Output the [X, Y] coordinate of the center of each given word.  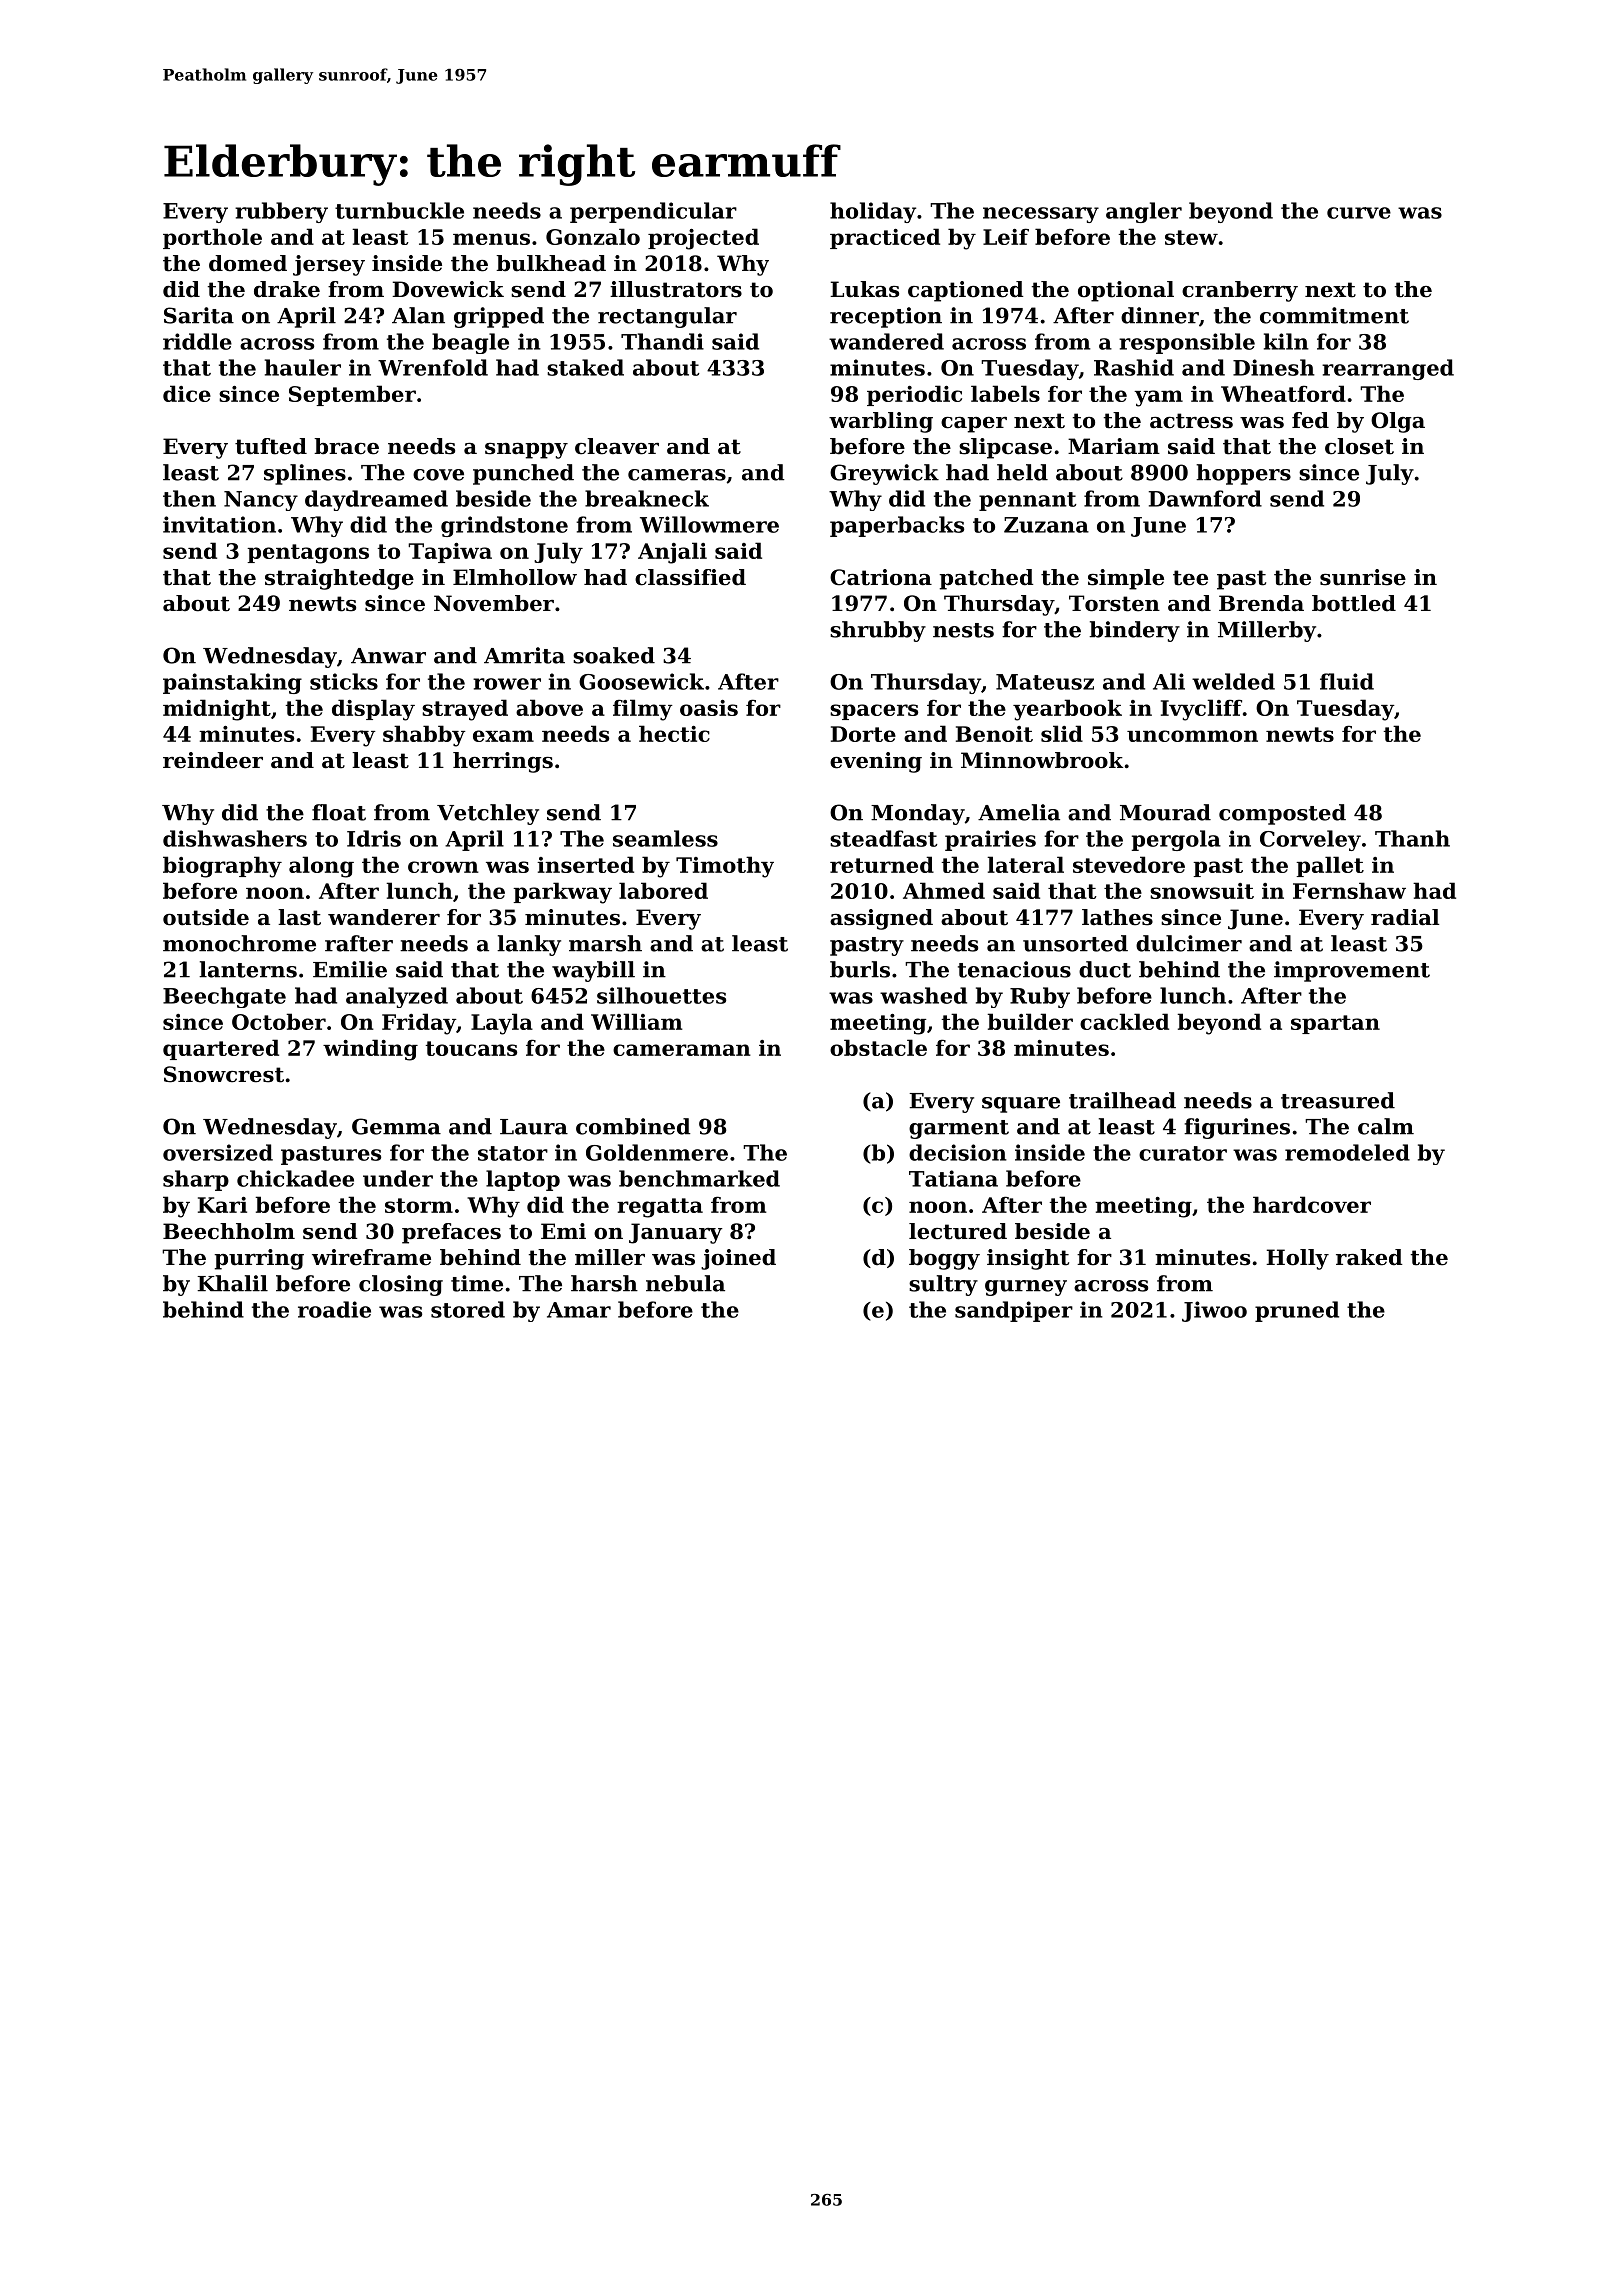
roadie [334, 1309]
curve [1359, 213]
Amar [579, 1310]
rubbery [281, 212]
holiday [873, 212]
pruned [1297, 1311]
